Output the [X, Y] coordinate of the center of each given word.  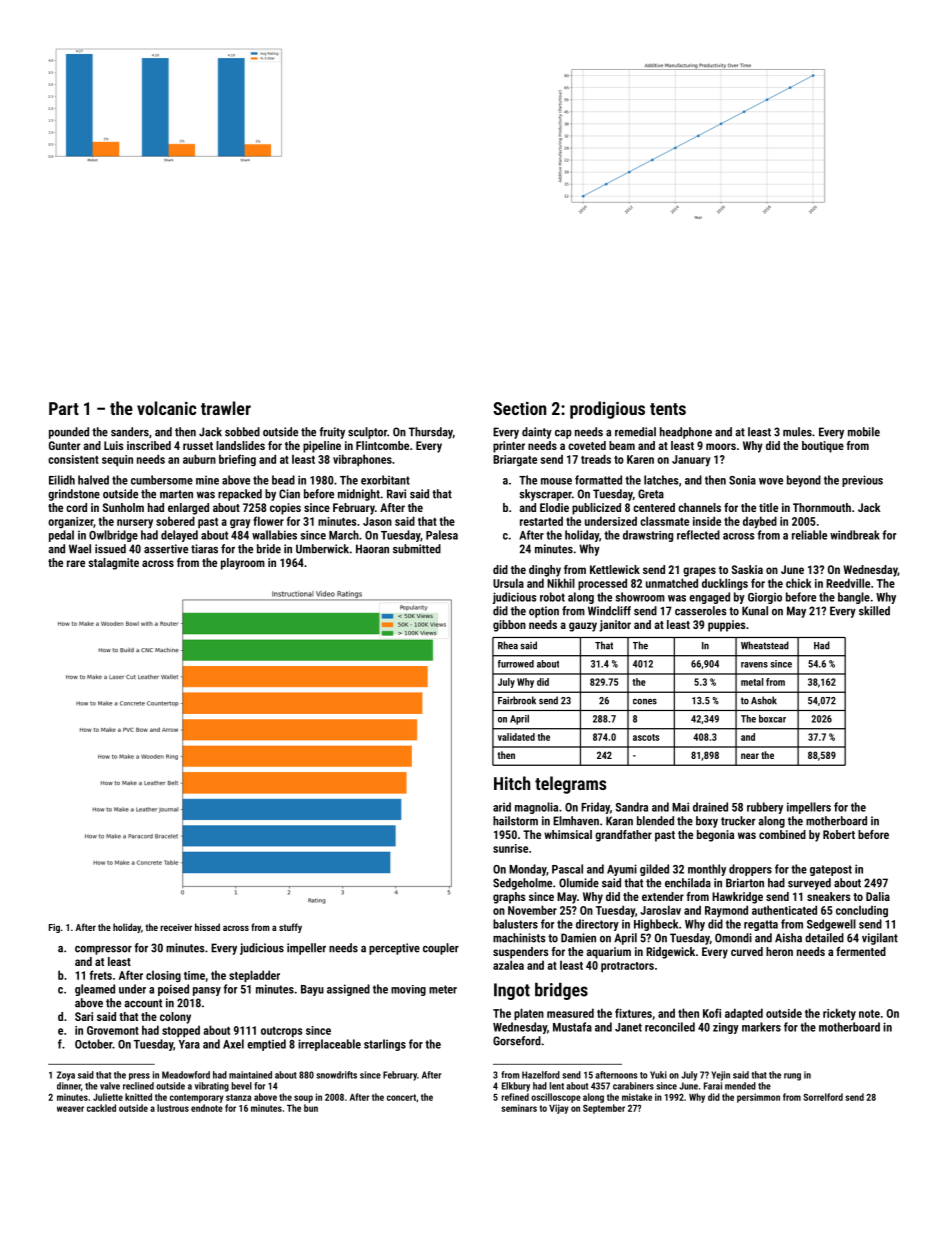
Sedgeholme [522, 884]
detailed [824, 938]
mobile [864, 432]
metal [752, 682]
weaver [70, 1109]
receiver [176, 927]
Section [519, 408]
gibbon [509, 626]
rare [76, 563]
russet [198, 446]
